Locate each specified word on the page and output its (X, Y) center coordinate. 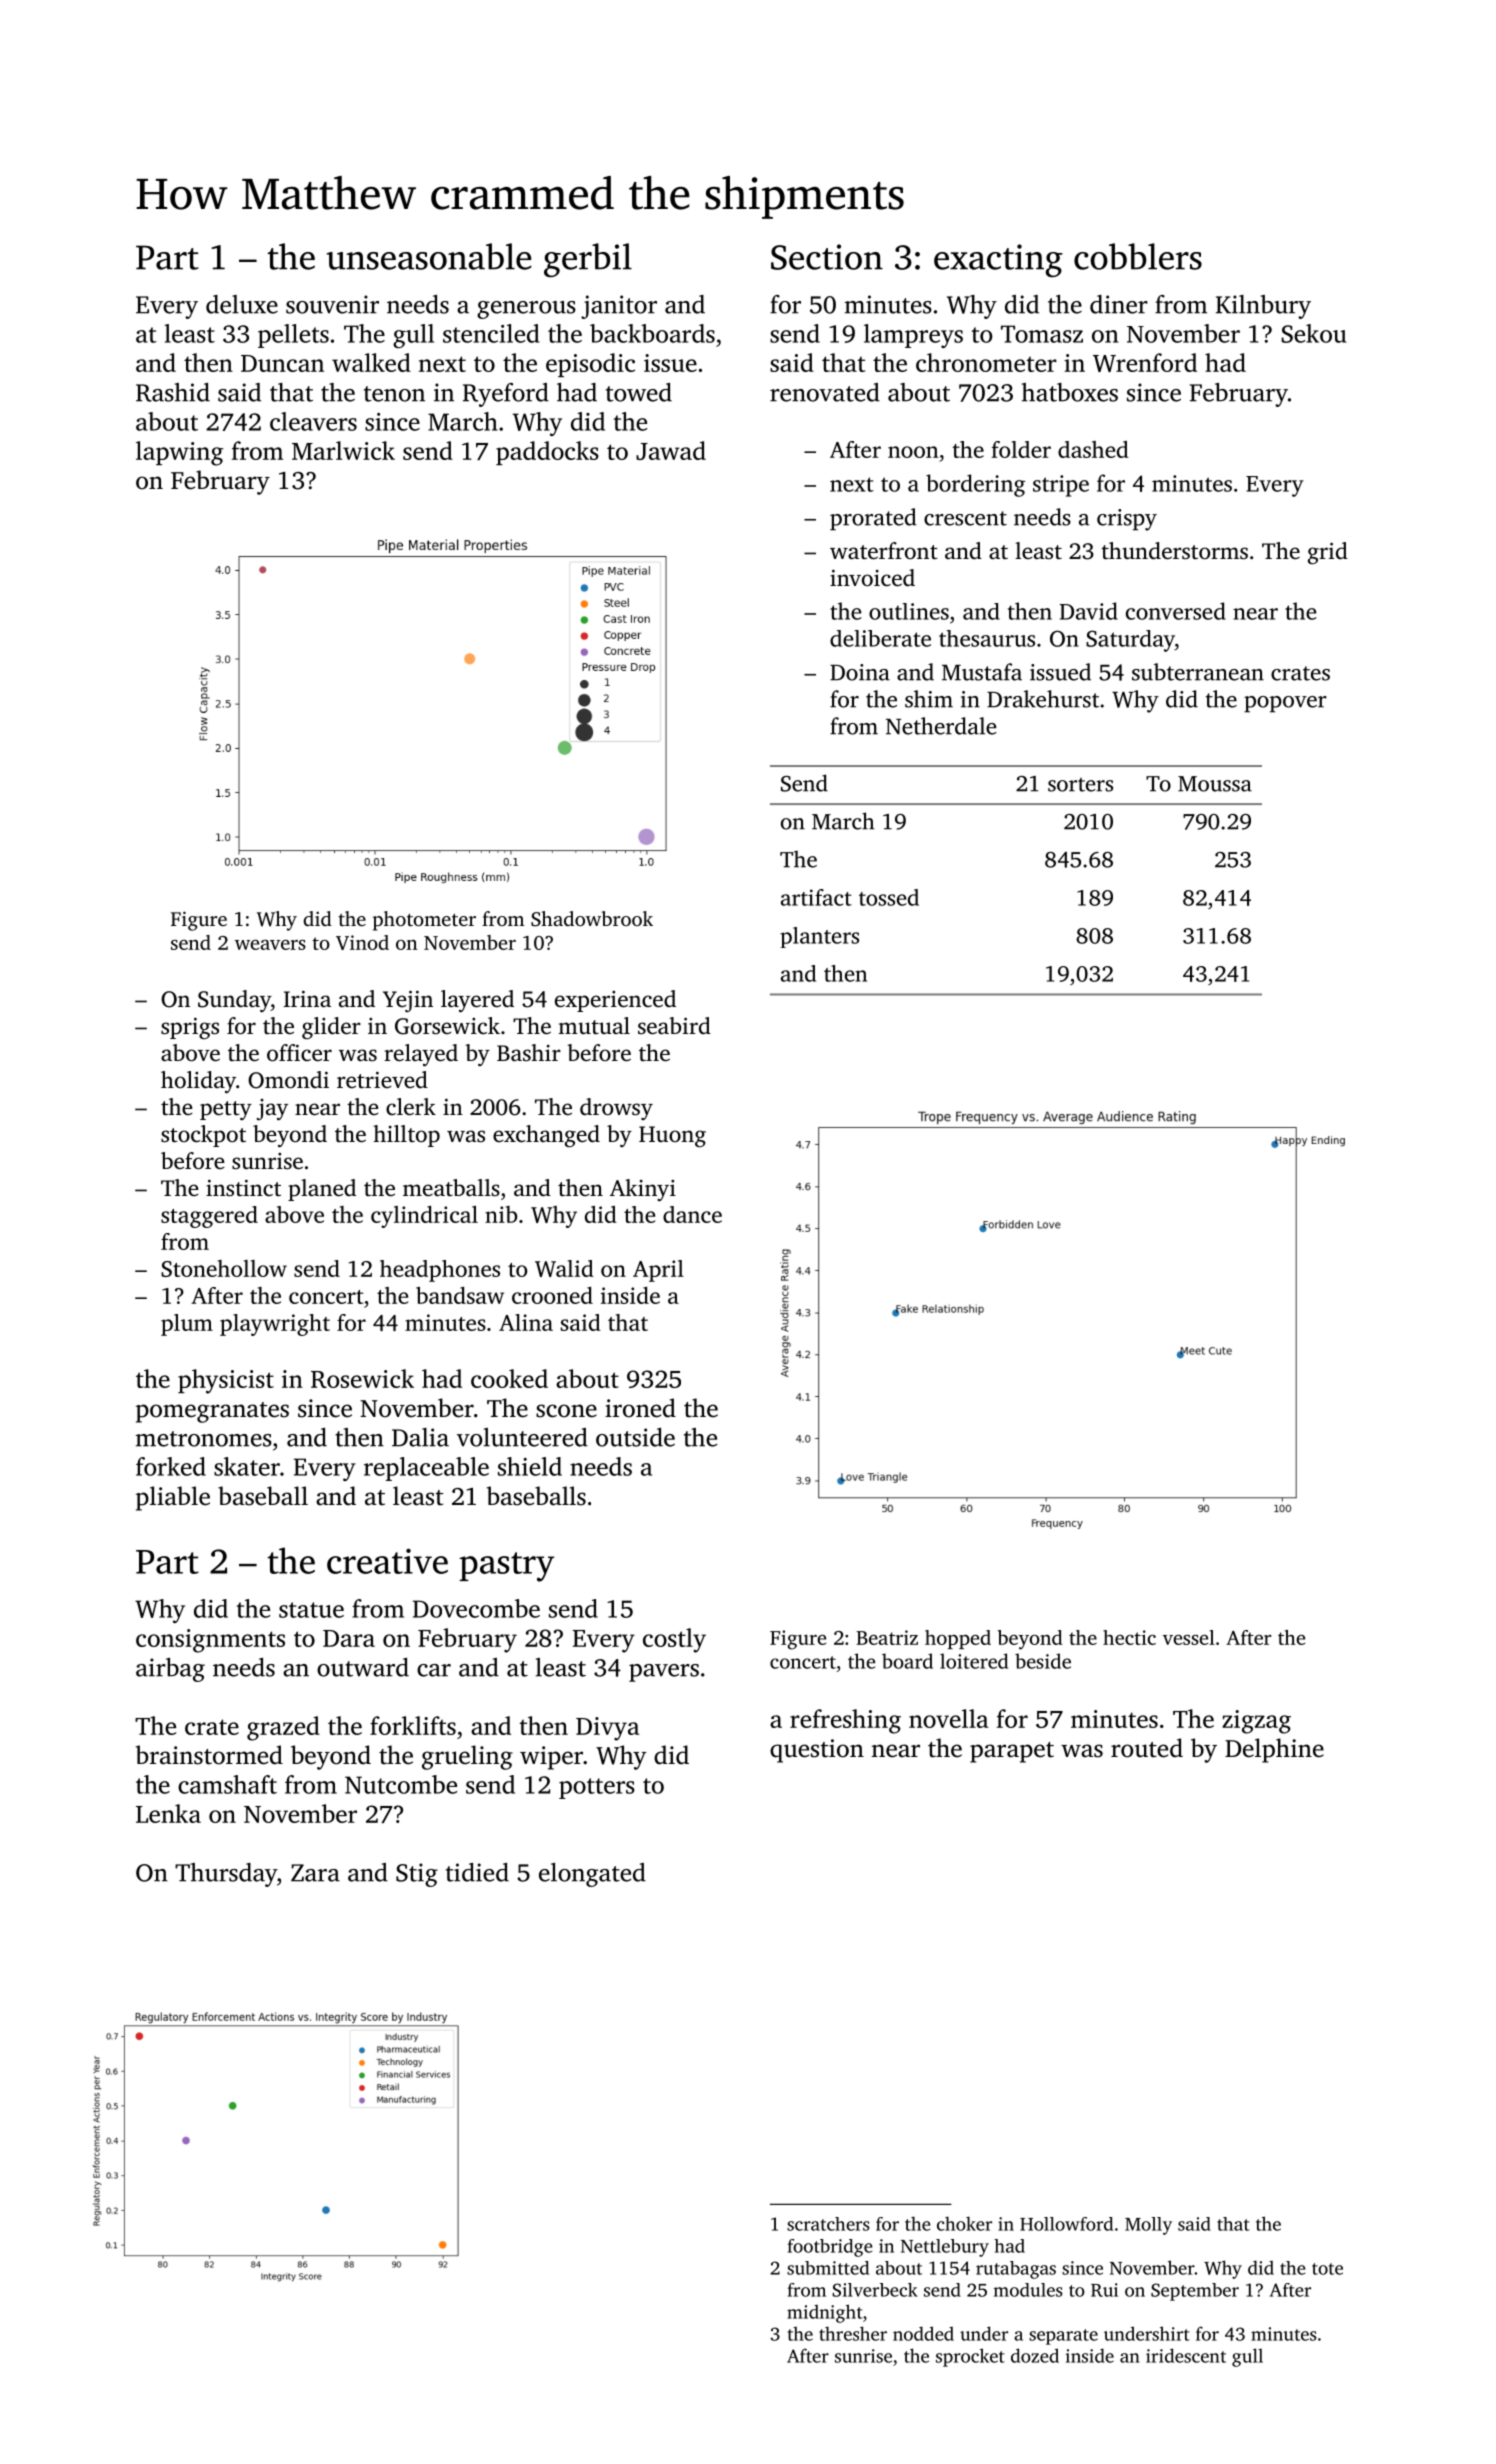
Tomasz (1042, 334)
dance (692, 1214)
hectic (1129, 1637)
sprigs (190, 1028)
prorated (873, 519)
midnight (825, 2313)
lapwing (179, 453)
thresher (853, 2333)
